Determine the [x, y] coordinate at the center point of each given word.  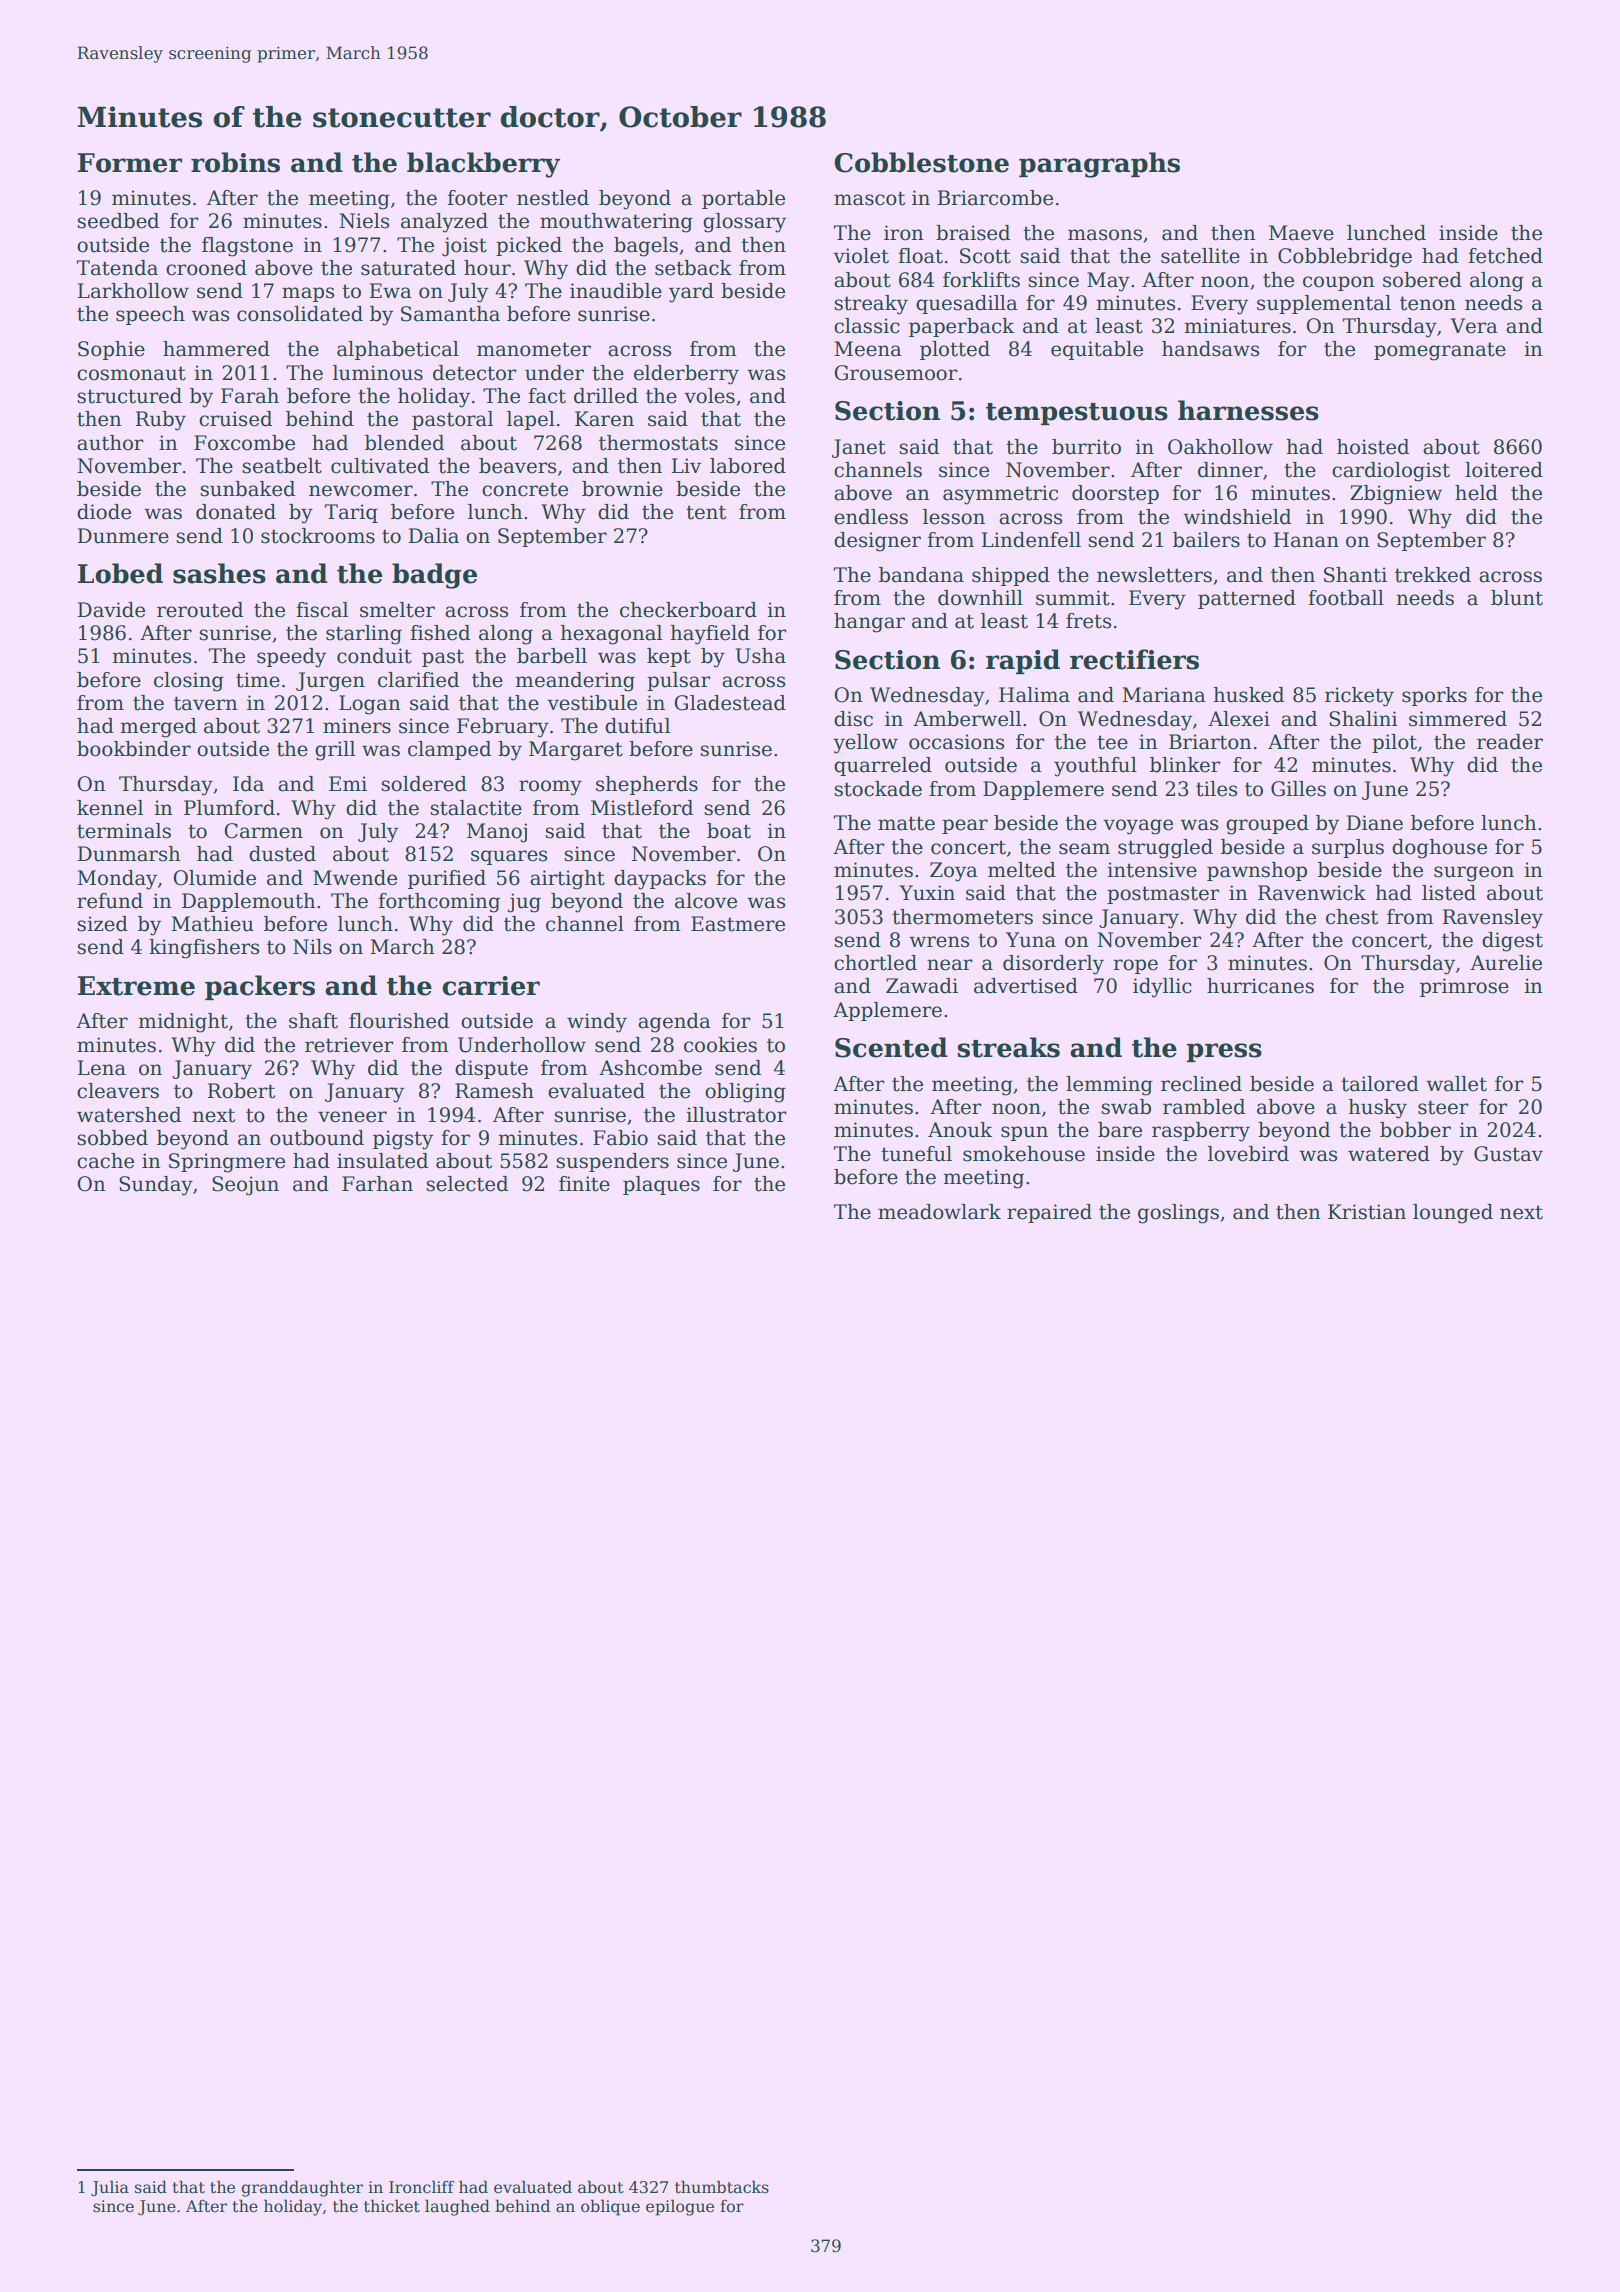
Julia [110, 2188]
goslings [1178, 1214]
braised [973, 233]
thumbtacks [722, 2187]
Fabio [620, 1138]
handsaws [1210, 349]
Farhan [377, 1184]
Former [130, 163]
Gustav [1508, 1154]
